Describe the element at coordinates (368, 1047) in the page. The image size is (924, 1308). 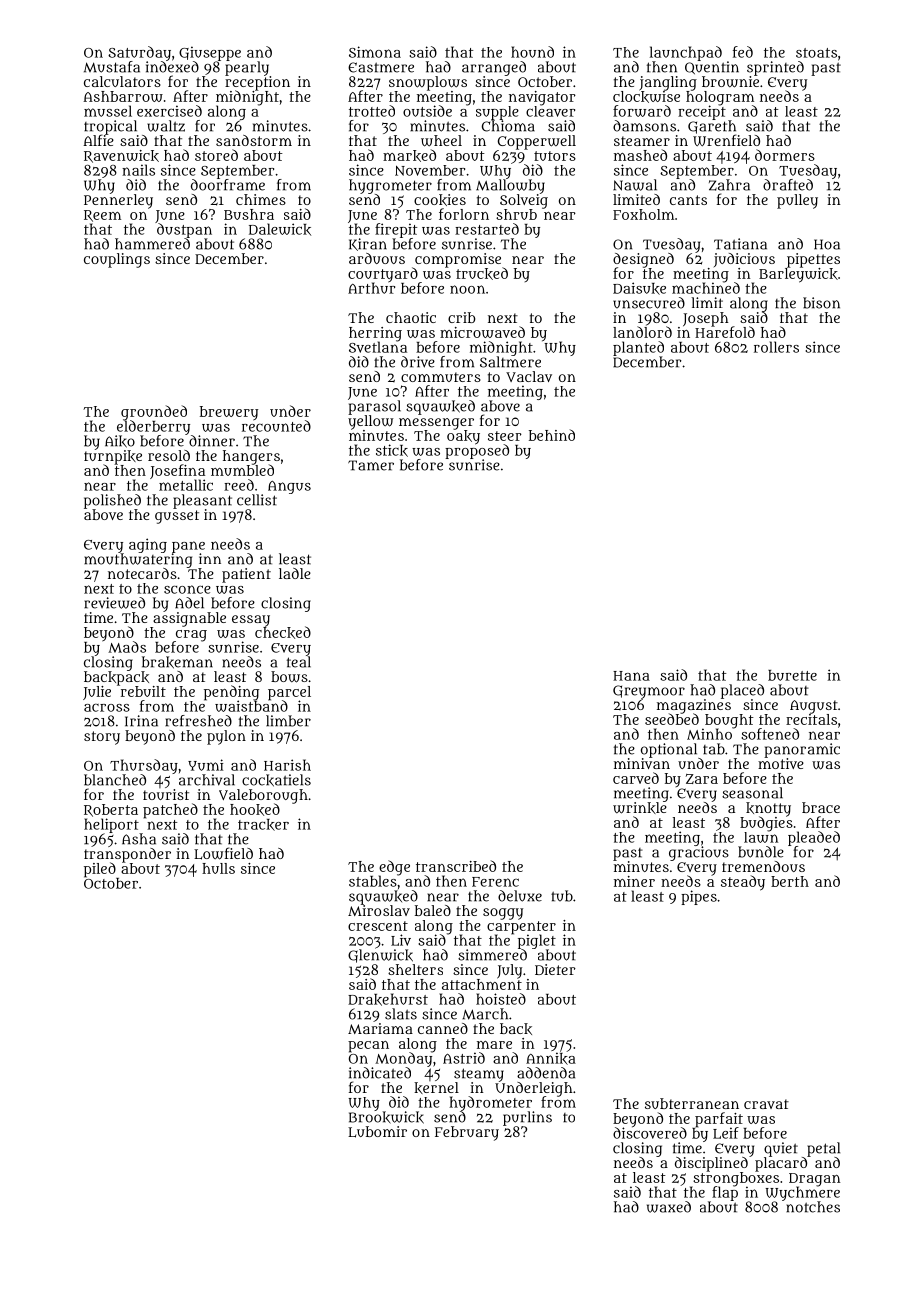
I see `pecan` at that location.
